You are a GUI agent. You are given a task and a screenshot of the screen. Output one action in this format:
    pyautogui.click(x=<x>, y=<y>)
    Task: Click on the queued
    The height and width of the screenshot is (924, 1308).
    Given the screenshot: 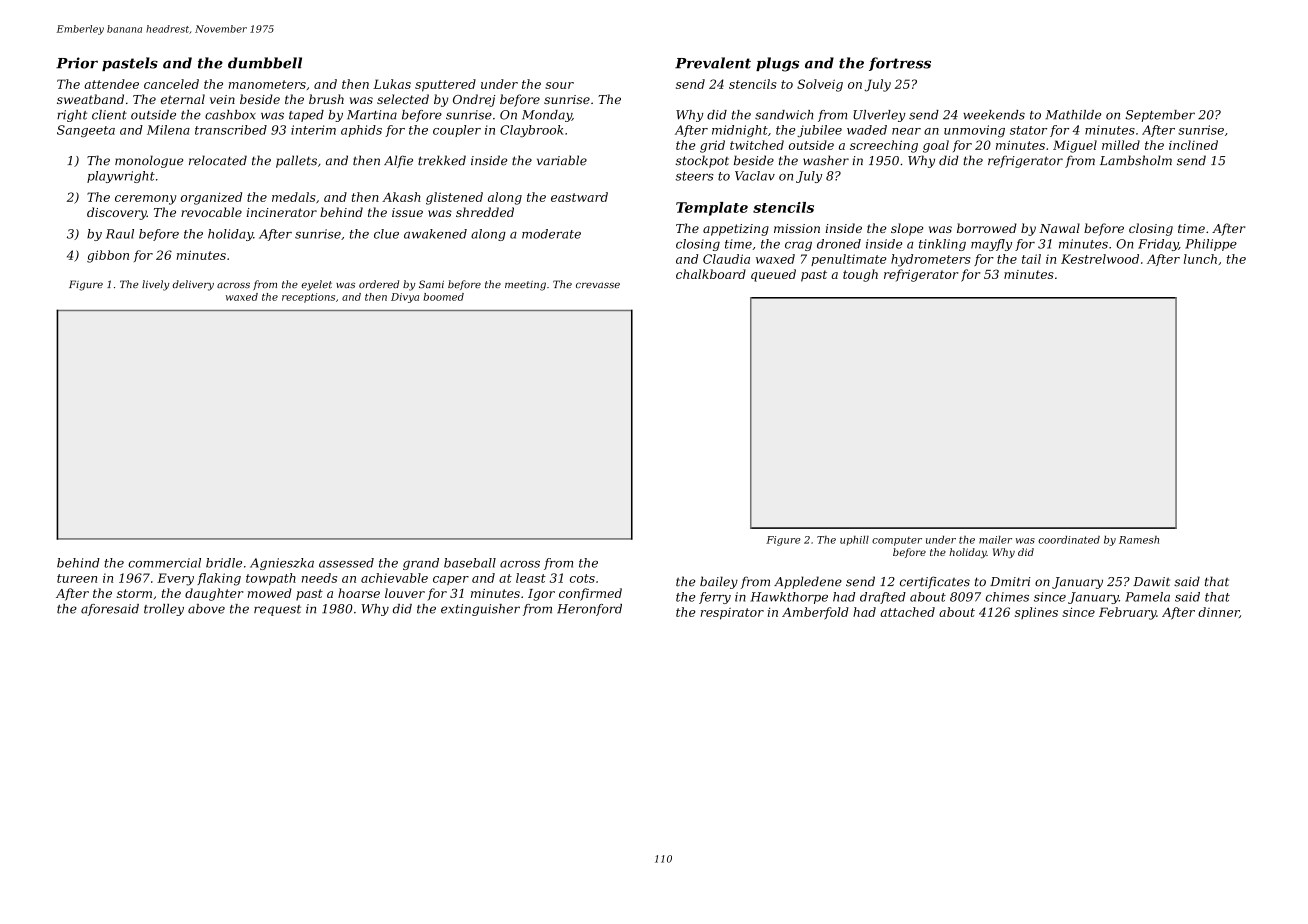 What is the action you would take?
    pyautogui.click(x=773, y=275)
